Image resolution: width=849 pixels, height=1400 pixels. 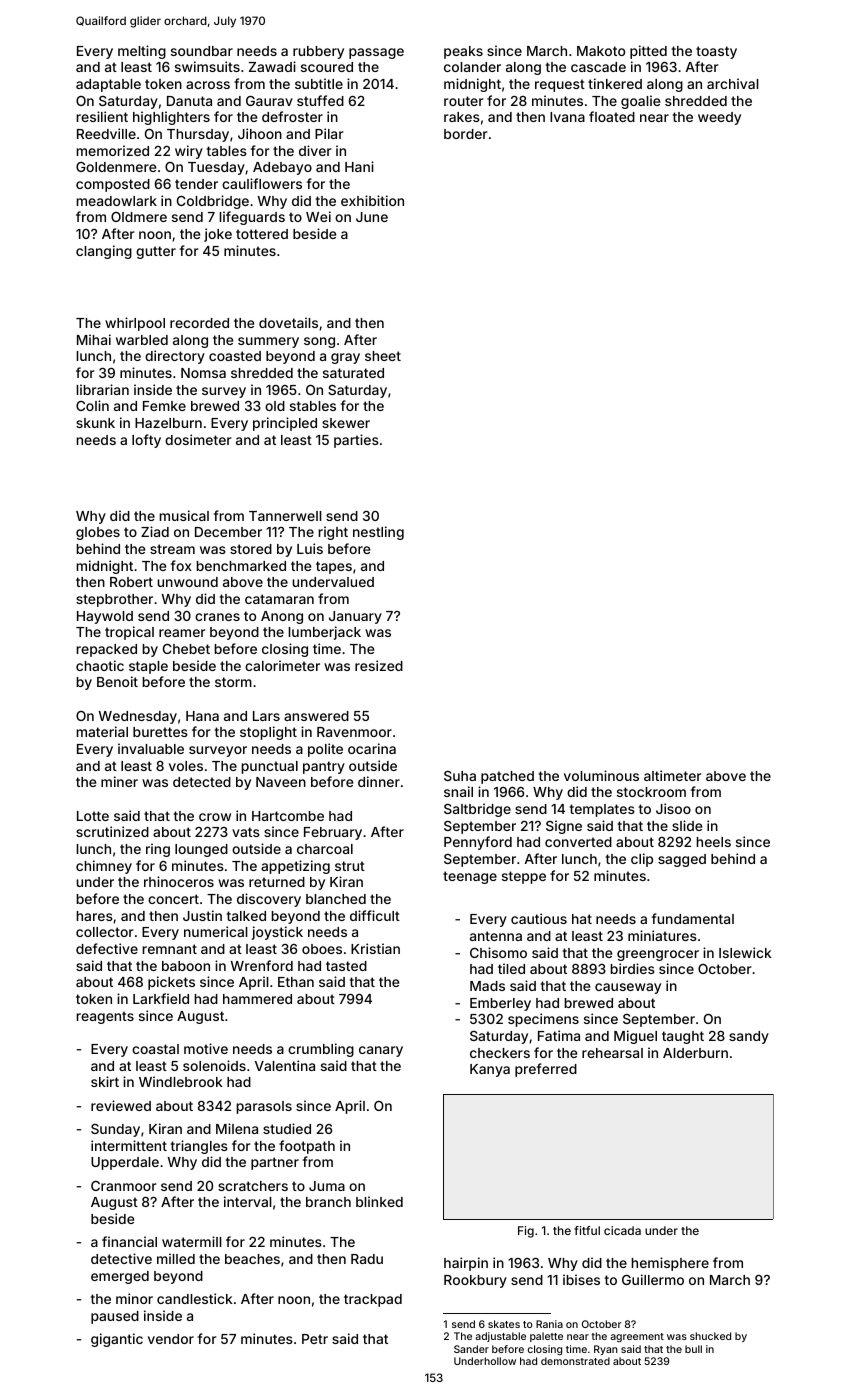 What do you see at coordinates (216, 168) in the page?
I see `Tuesday` at bounding box center [216, 168].
